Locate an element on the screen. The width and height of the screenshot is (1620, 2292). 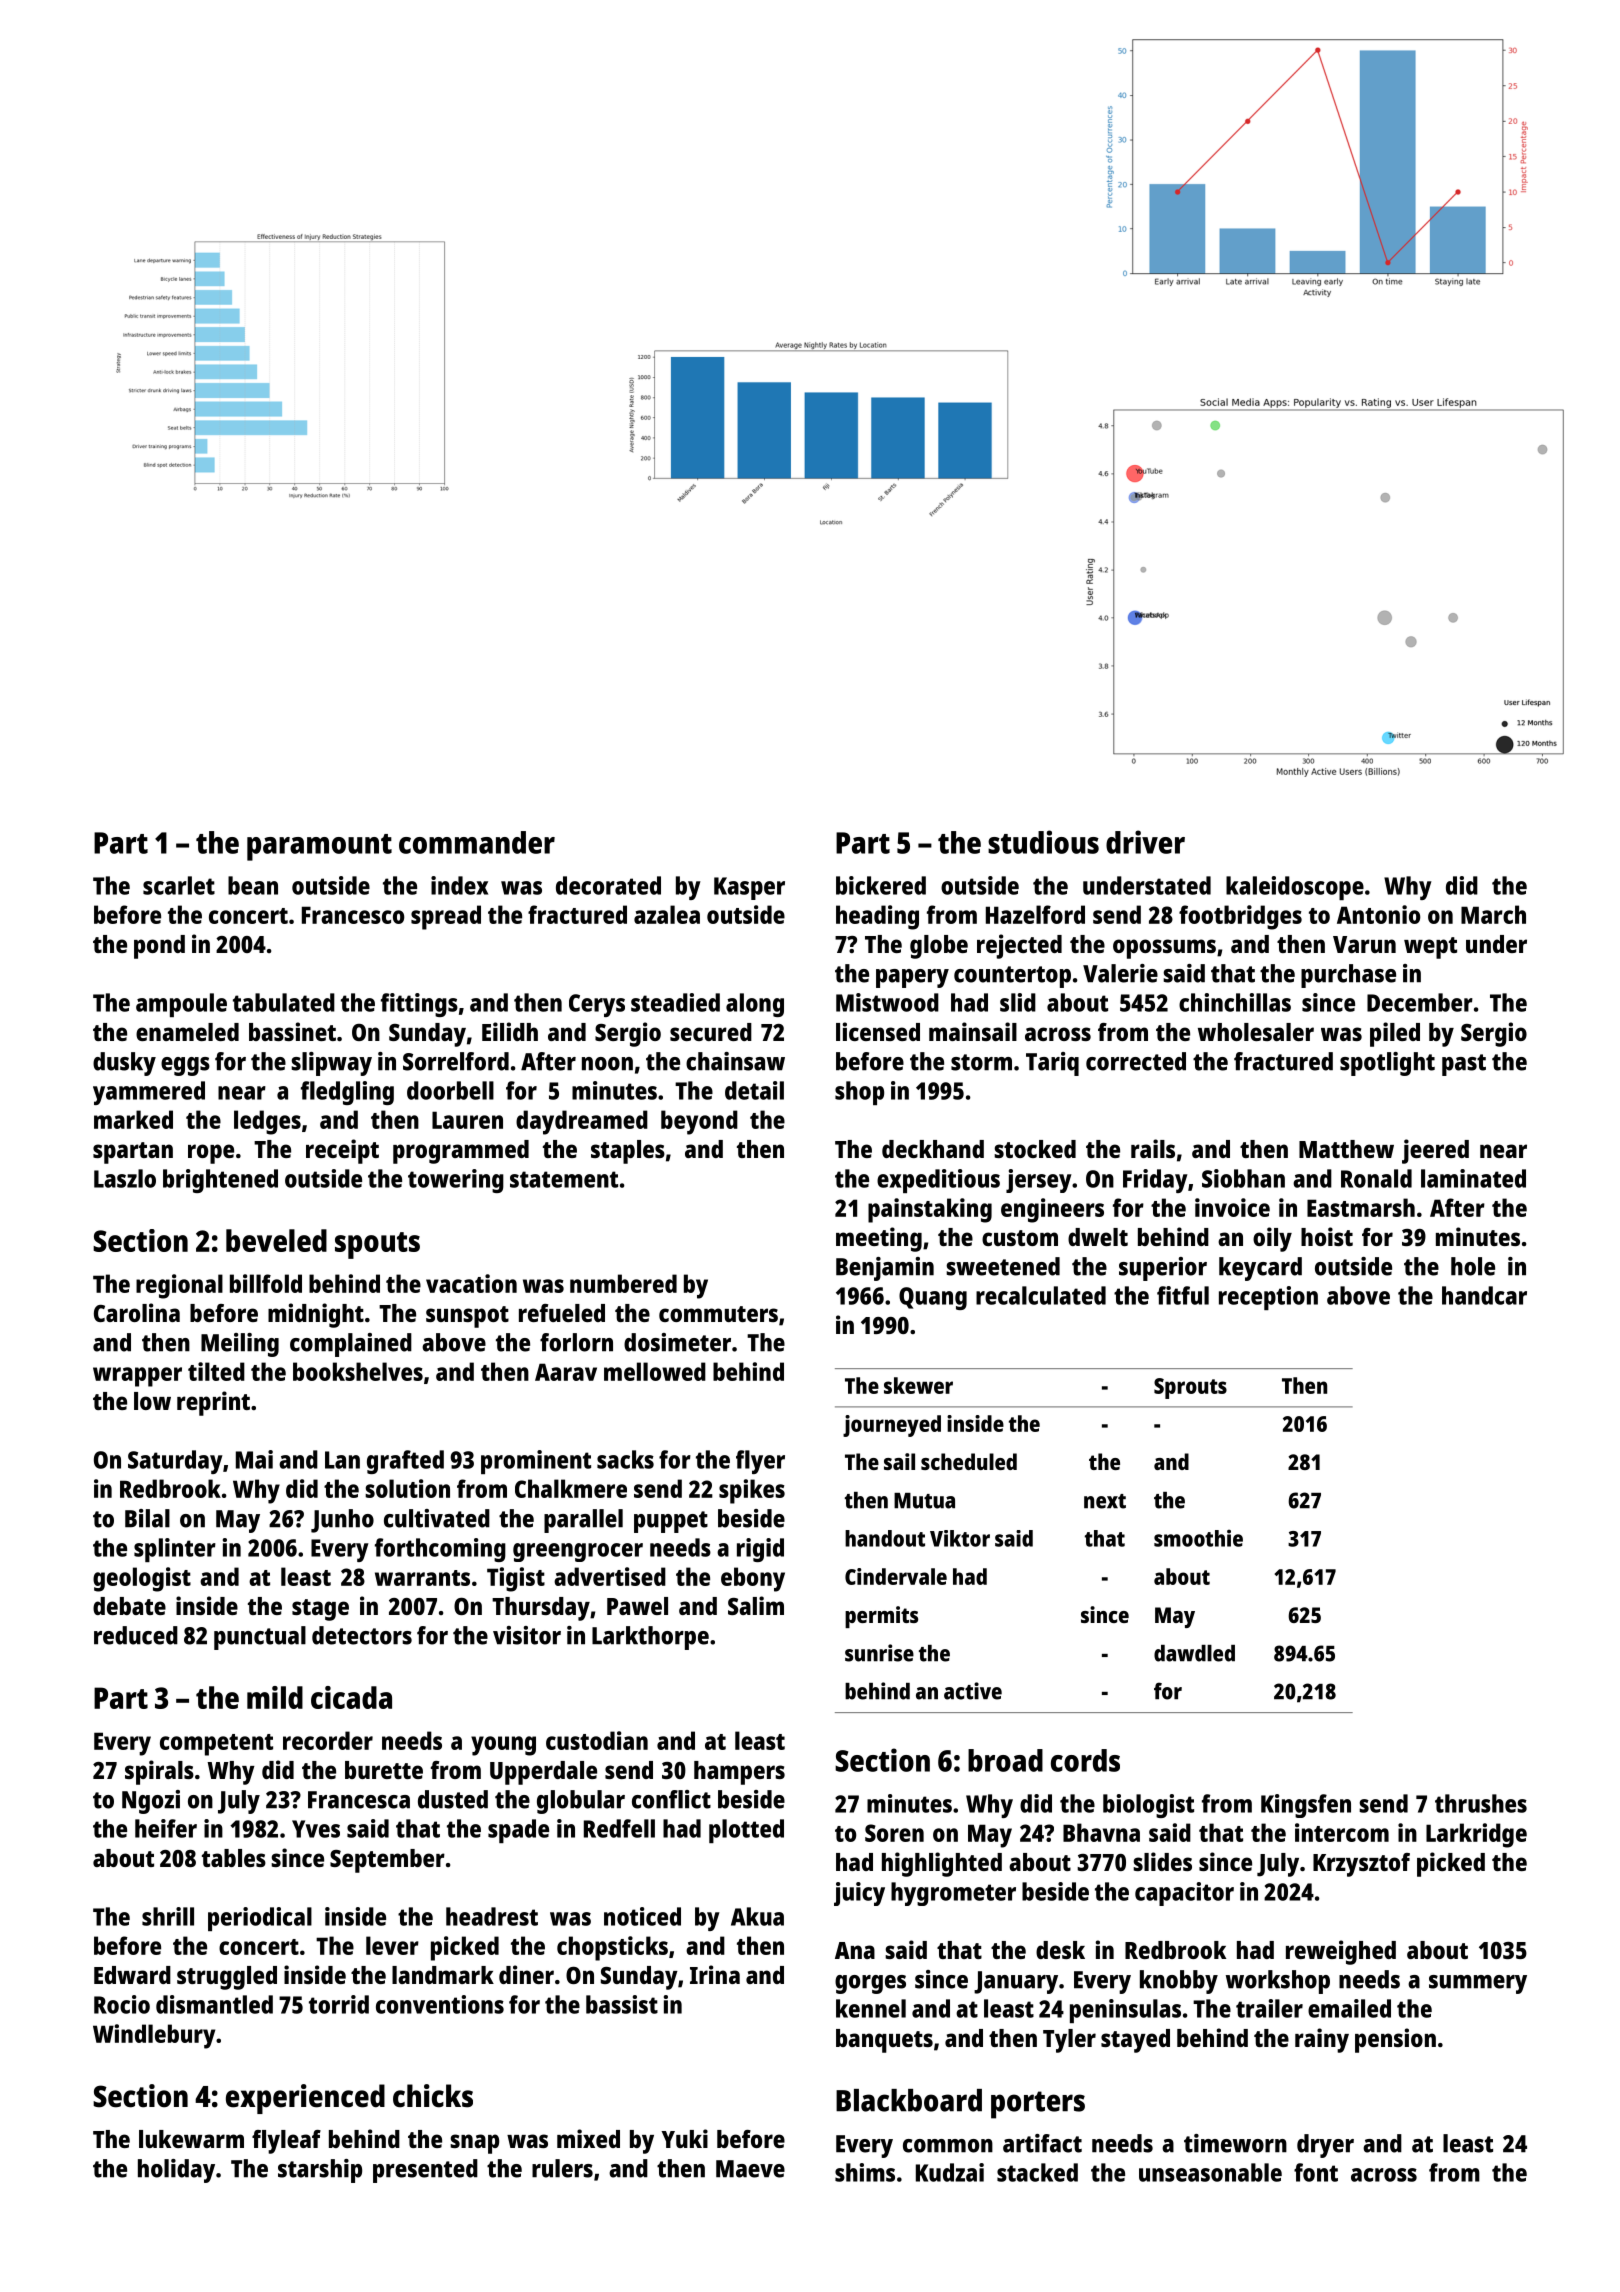
bickered is located at coordinates (881, 885).
